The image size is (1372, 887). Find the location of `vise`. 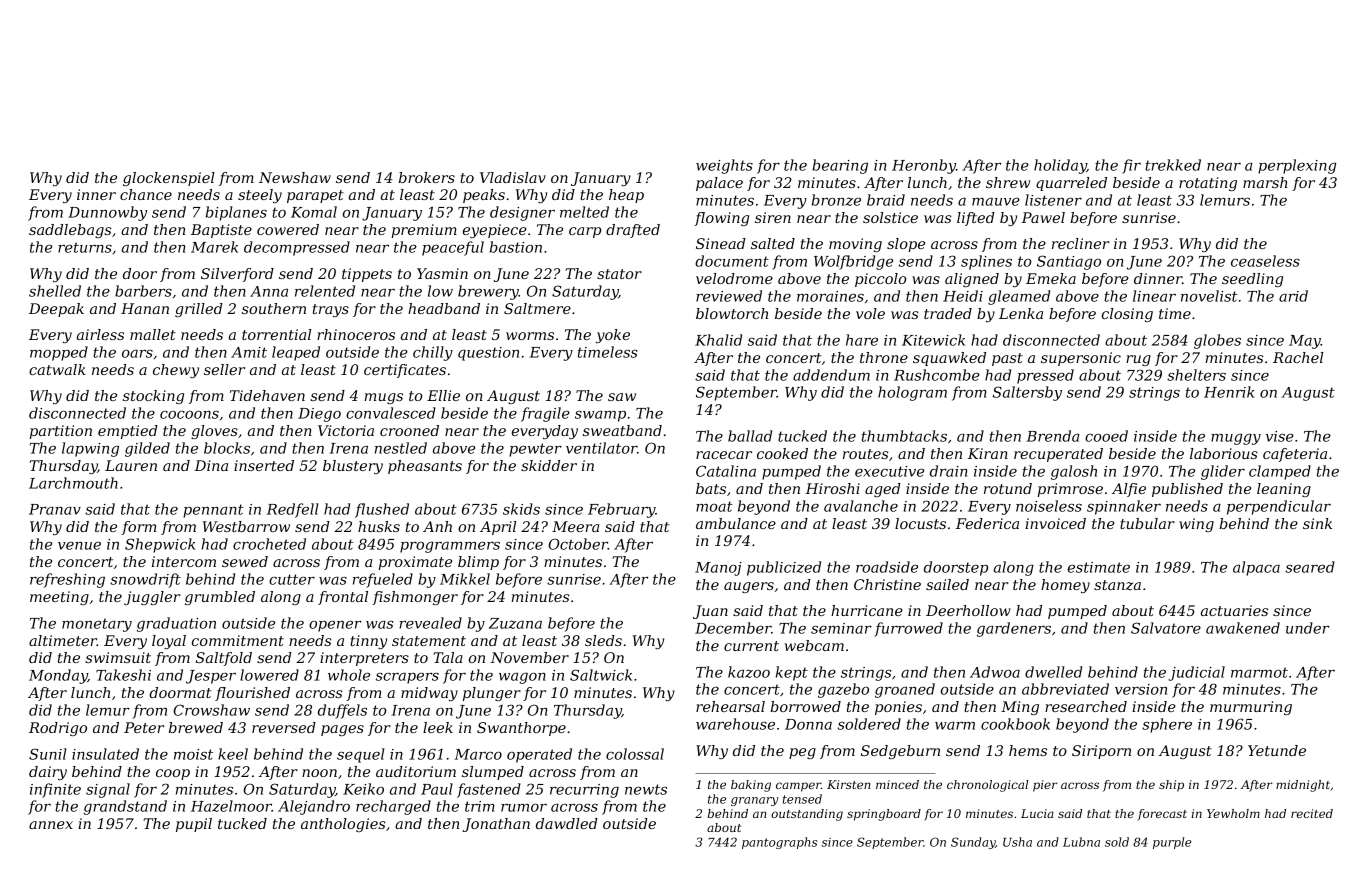

vise is located at coordinates (1280, 436).
